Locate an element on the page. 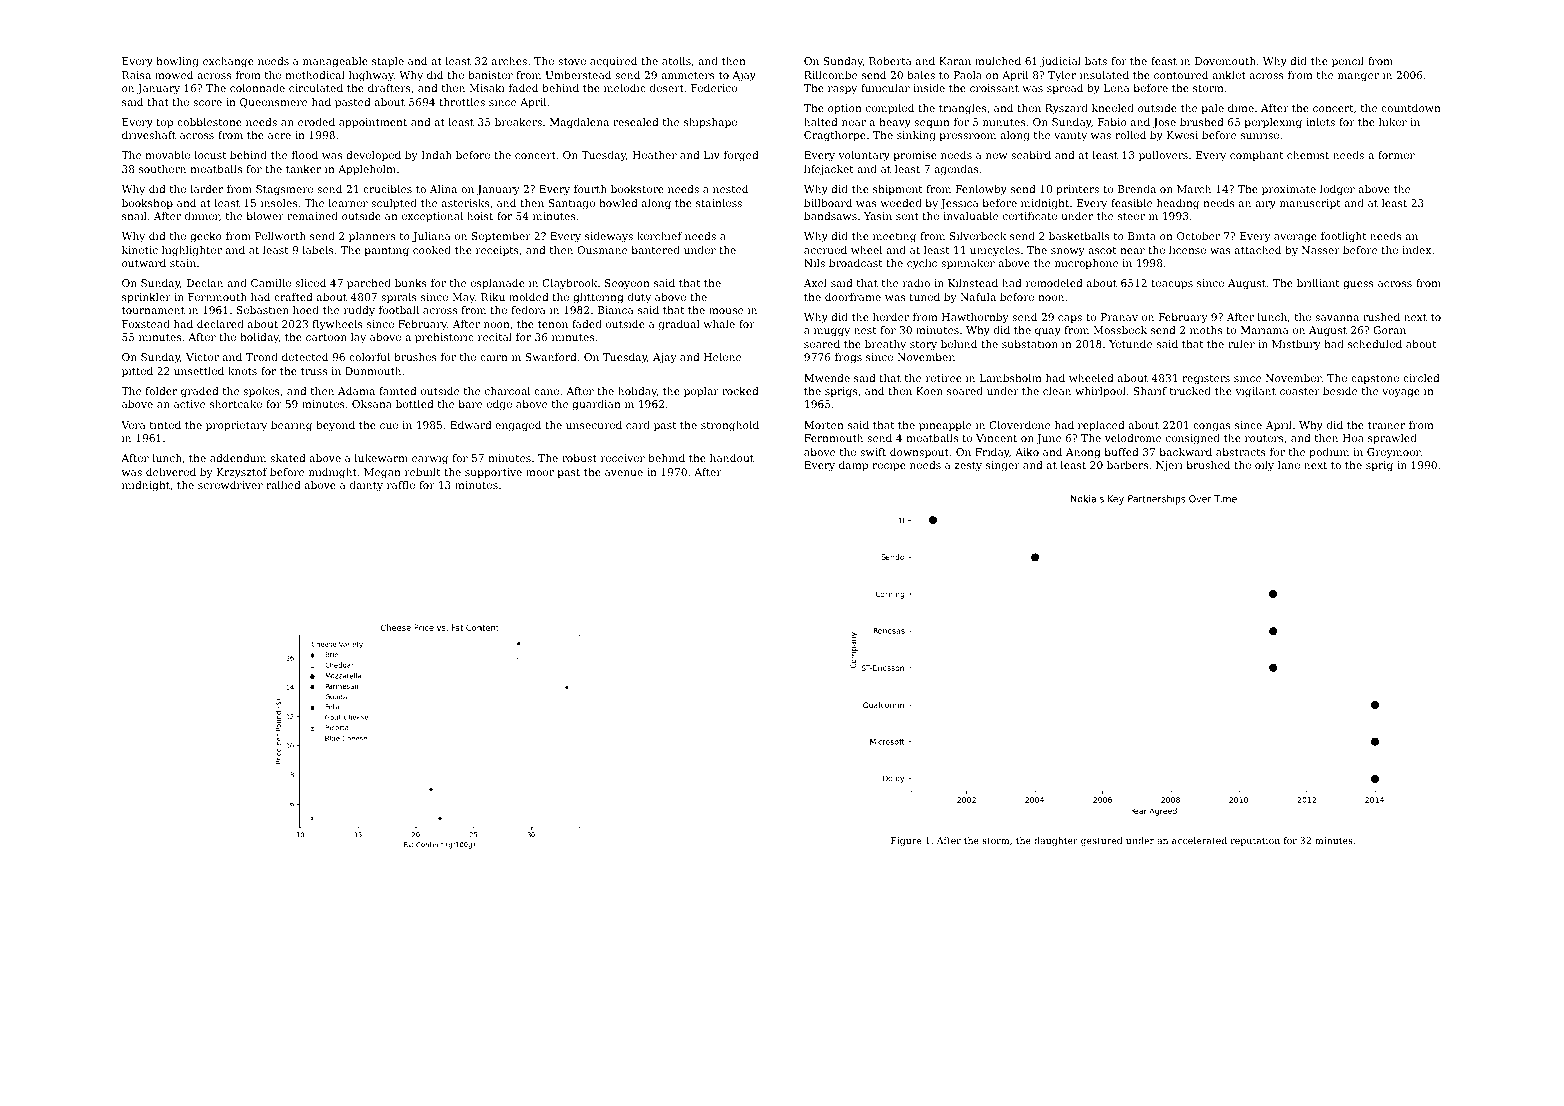 The image size is (1564, 1106). Rillcombe is located at coordinates (830, 75).
